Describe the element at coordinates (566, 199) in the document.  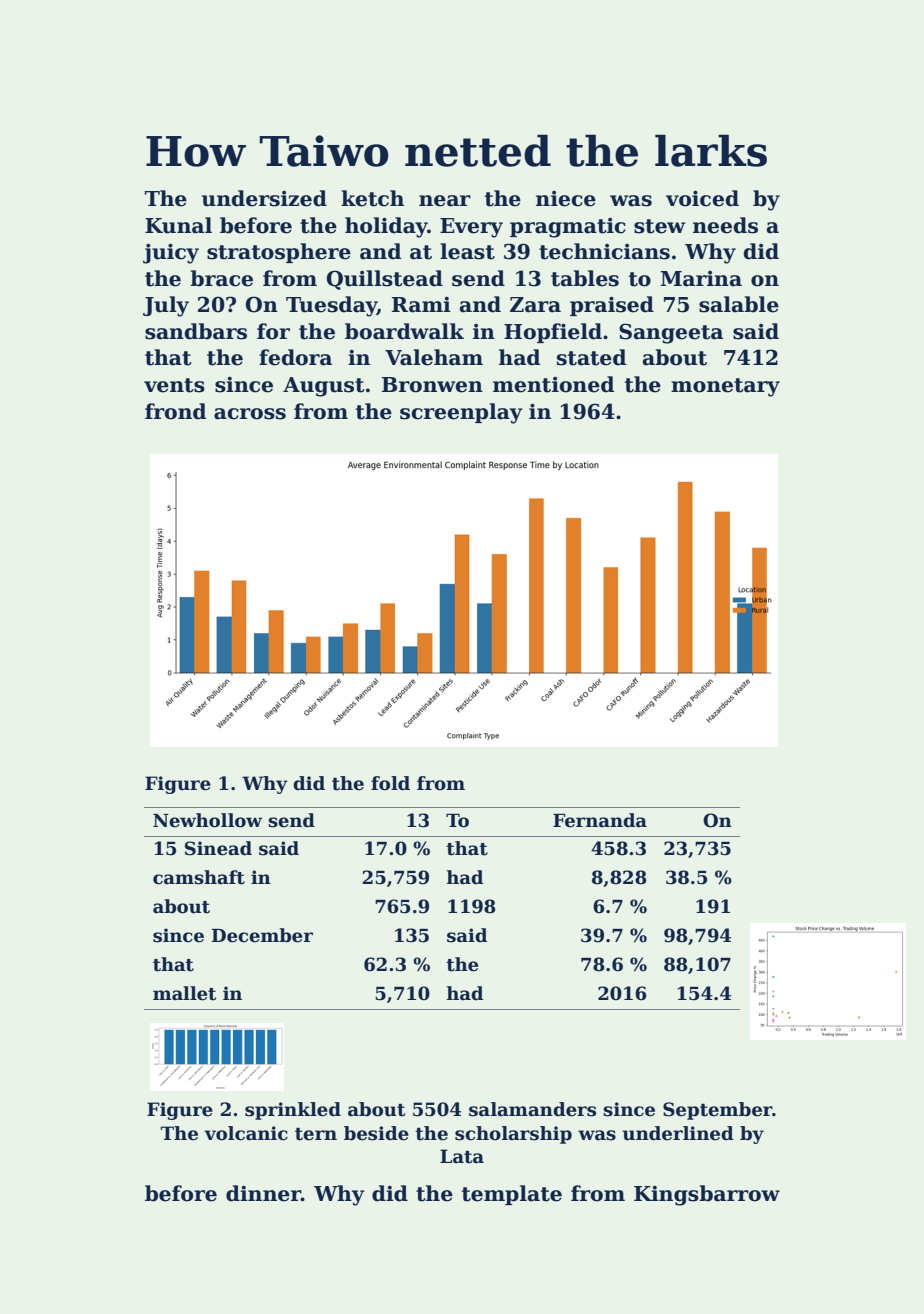
I see `niece` at that location.
